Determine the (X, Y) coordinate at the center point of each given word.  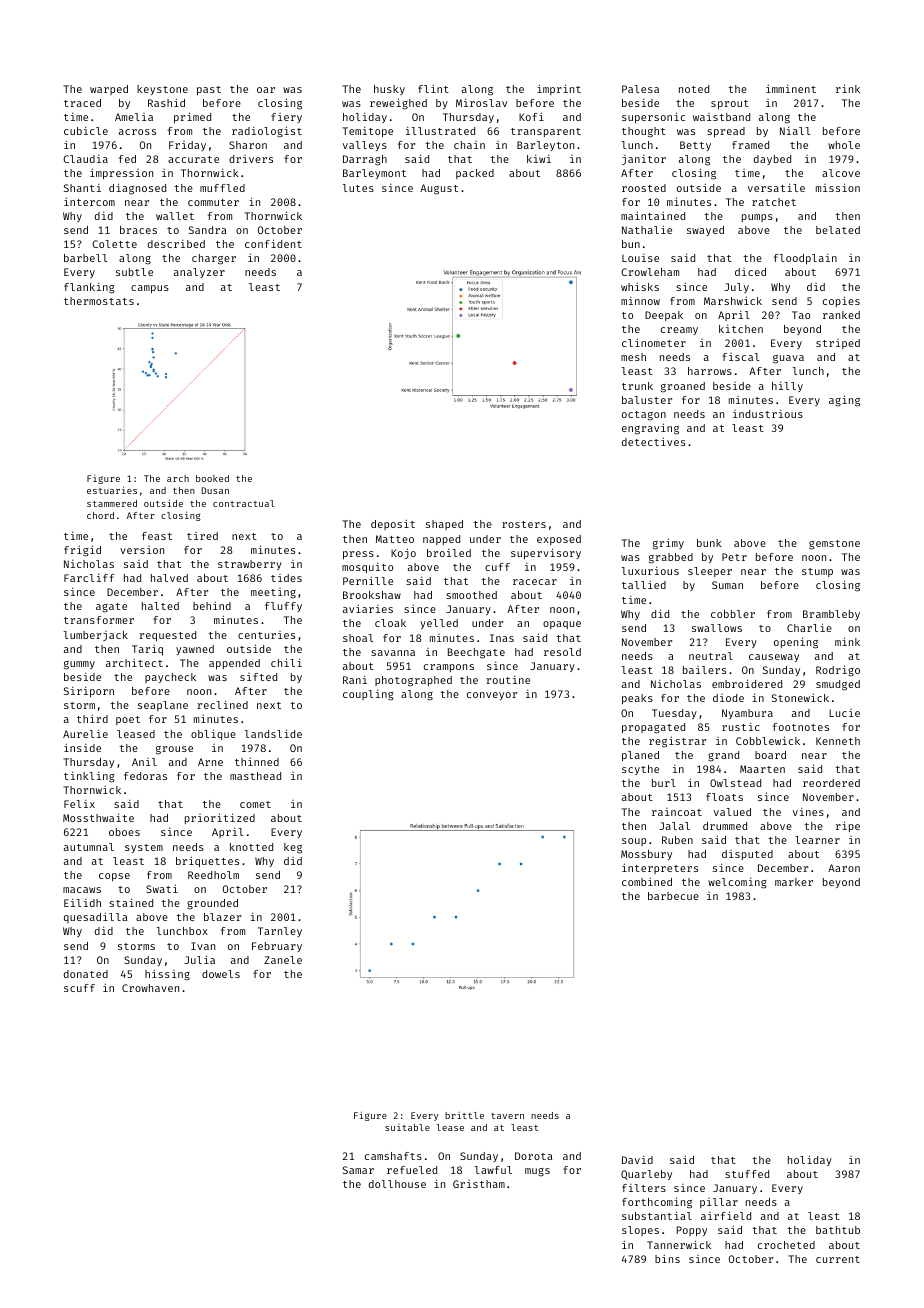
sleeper (710, 572)
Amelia (134, 117)
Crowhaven (150, 988)
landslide (273, 733)
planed (640, 756)
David (637, 1160)
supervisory (546, 553)
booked (212, 478)
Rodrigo (838, 671)
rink (848, 88)
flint (433, 88)
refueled (412, 1170)
